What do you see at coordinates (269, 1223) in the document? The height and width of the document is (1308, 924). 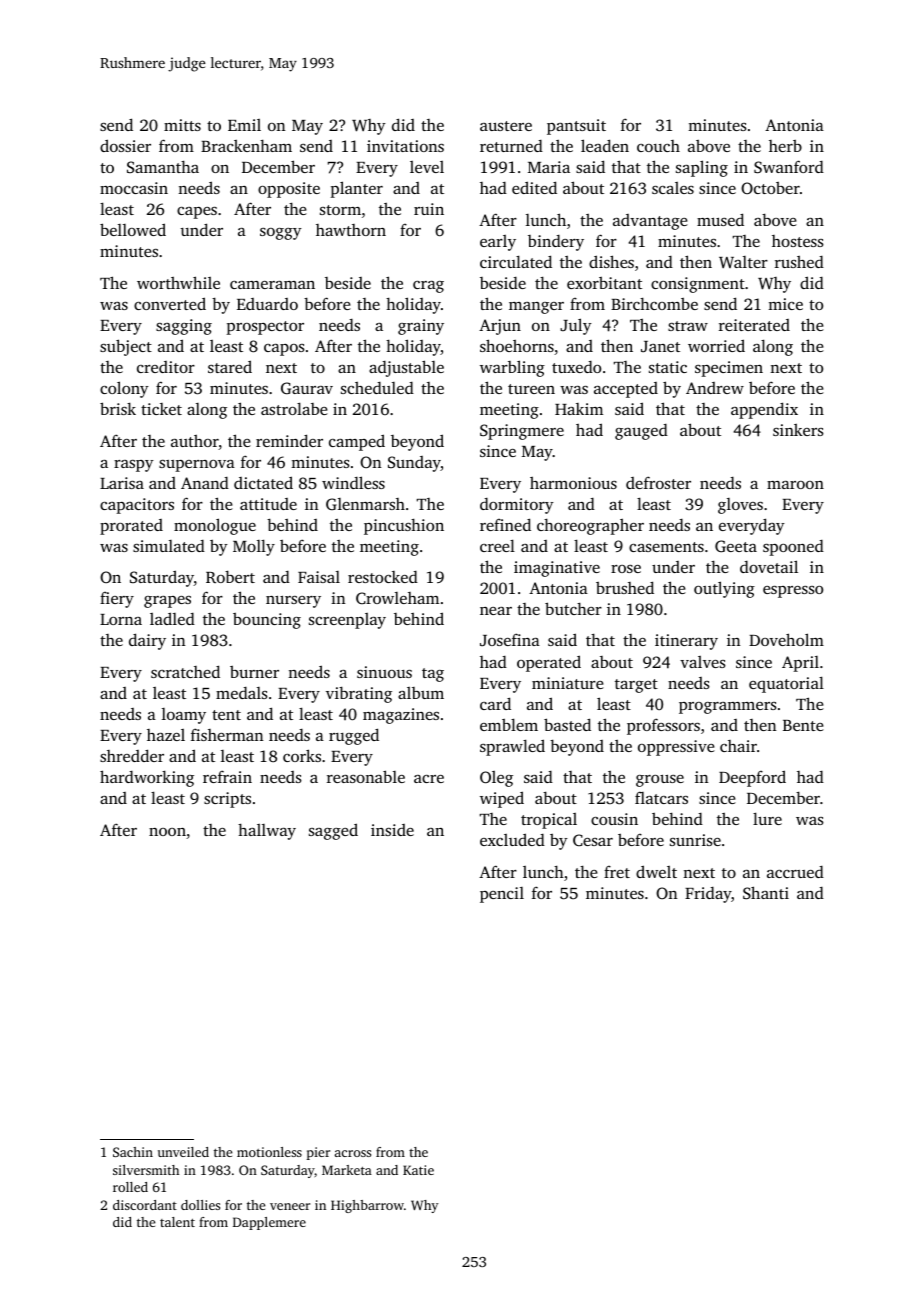 I see `Dapplemere` at bounding box center [269, 1223].
